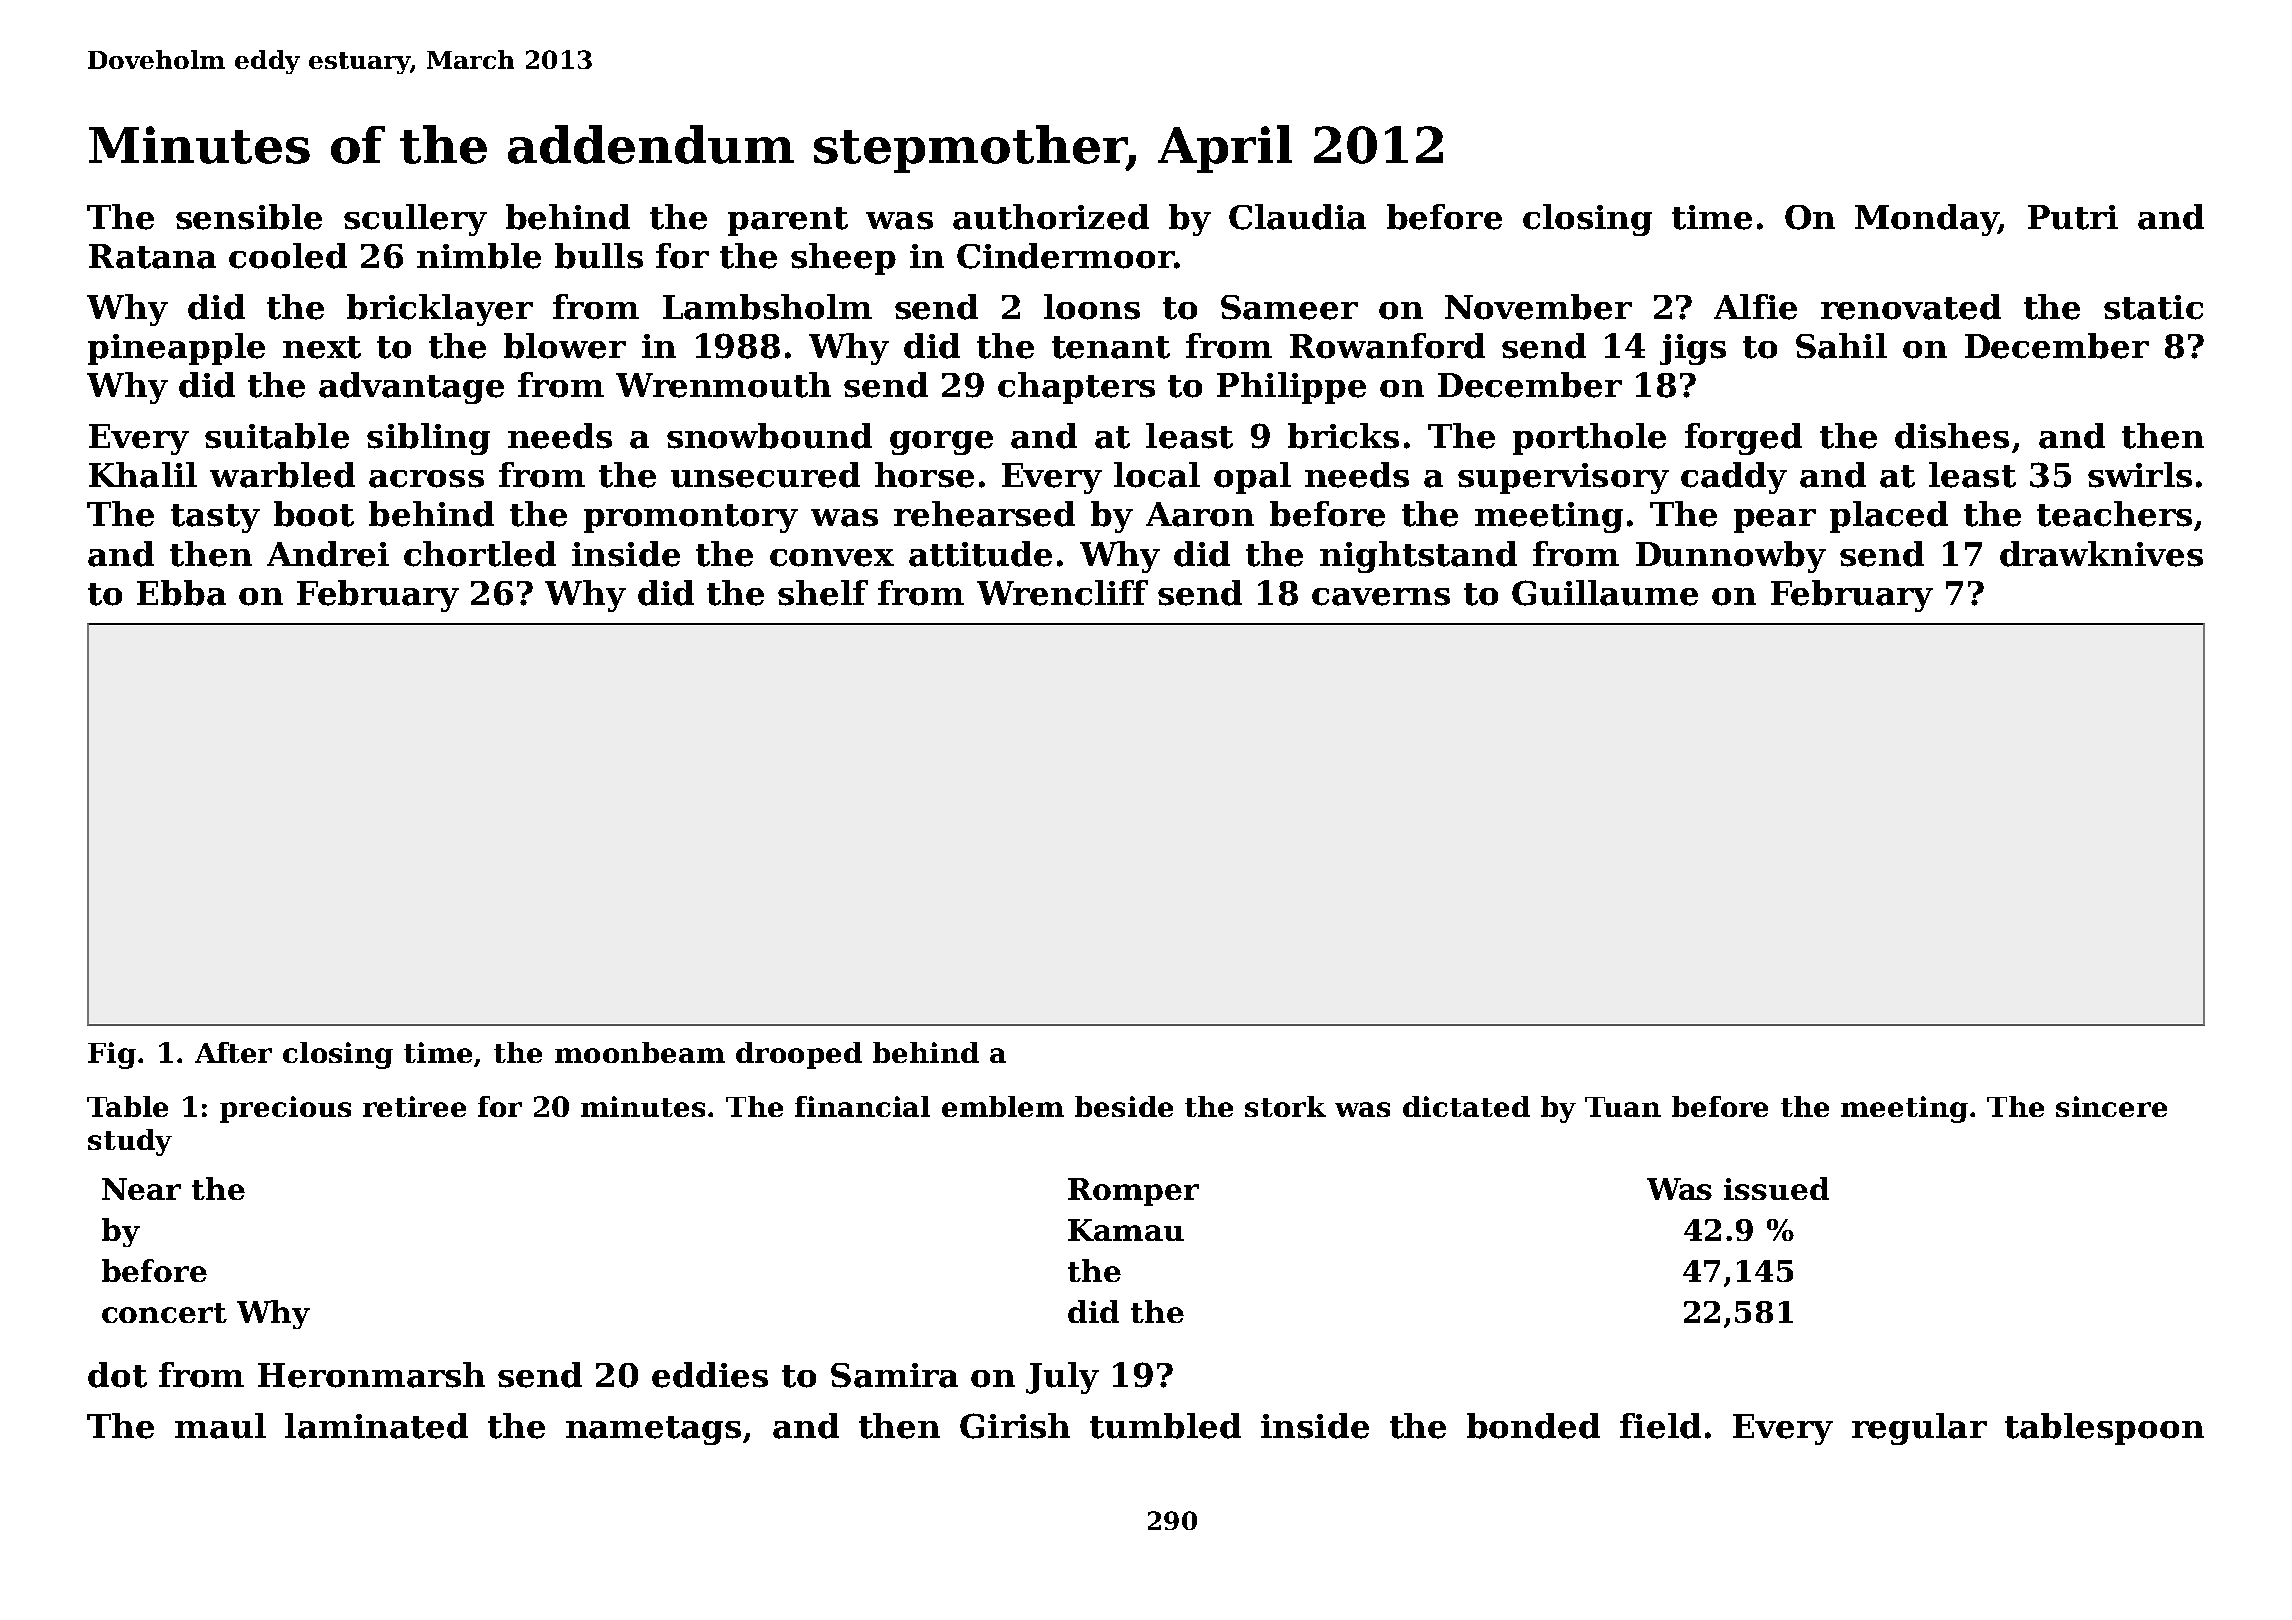 Image resolution: width=2292 pixels, height=1620 pixels. Describe the element at coordinates (799, 1055) in the screenshot. I see `drooped` at that location.
